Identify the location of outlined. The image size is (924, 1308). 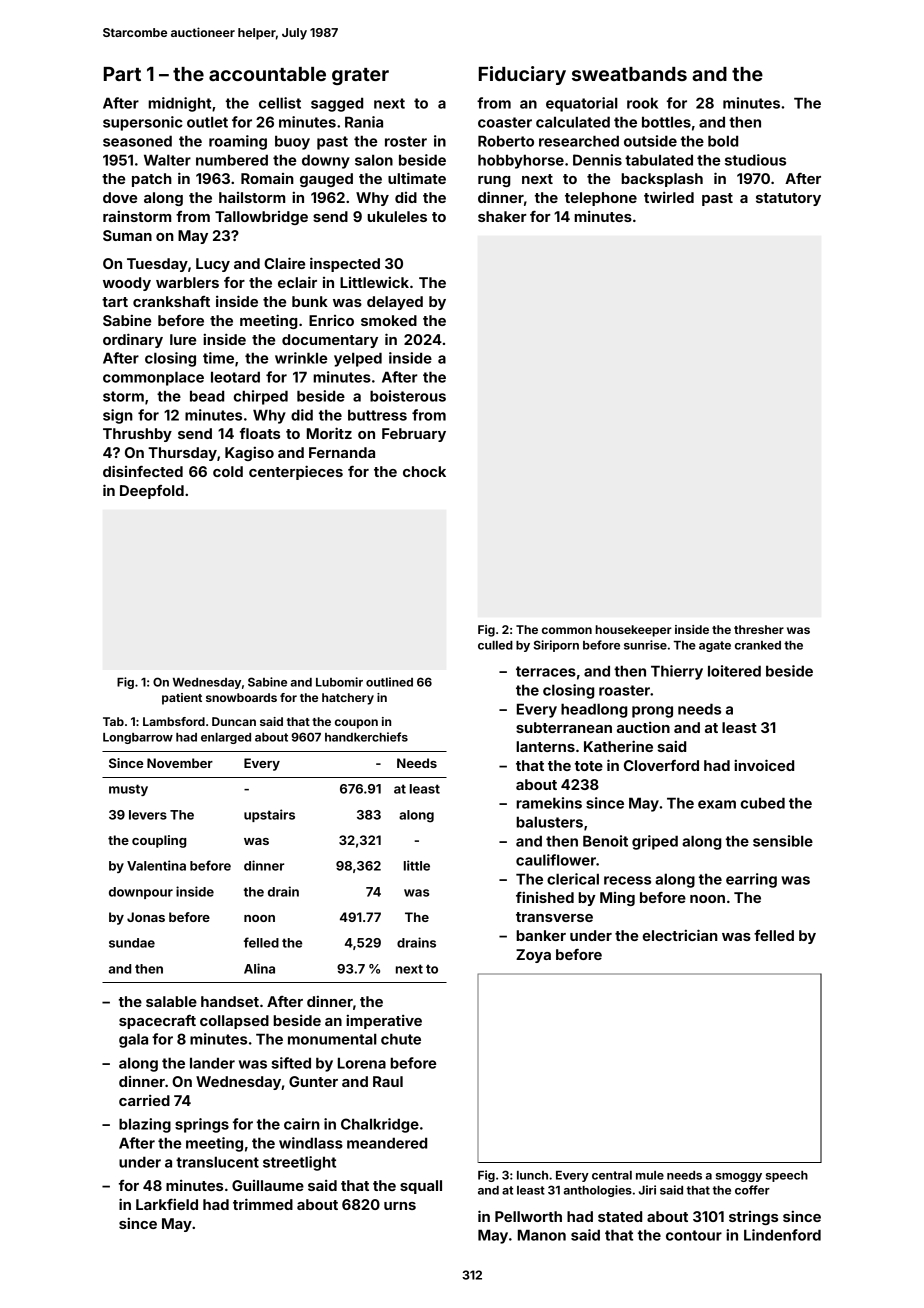
(389, 682).
